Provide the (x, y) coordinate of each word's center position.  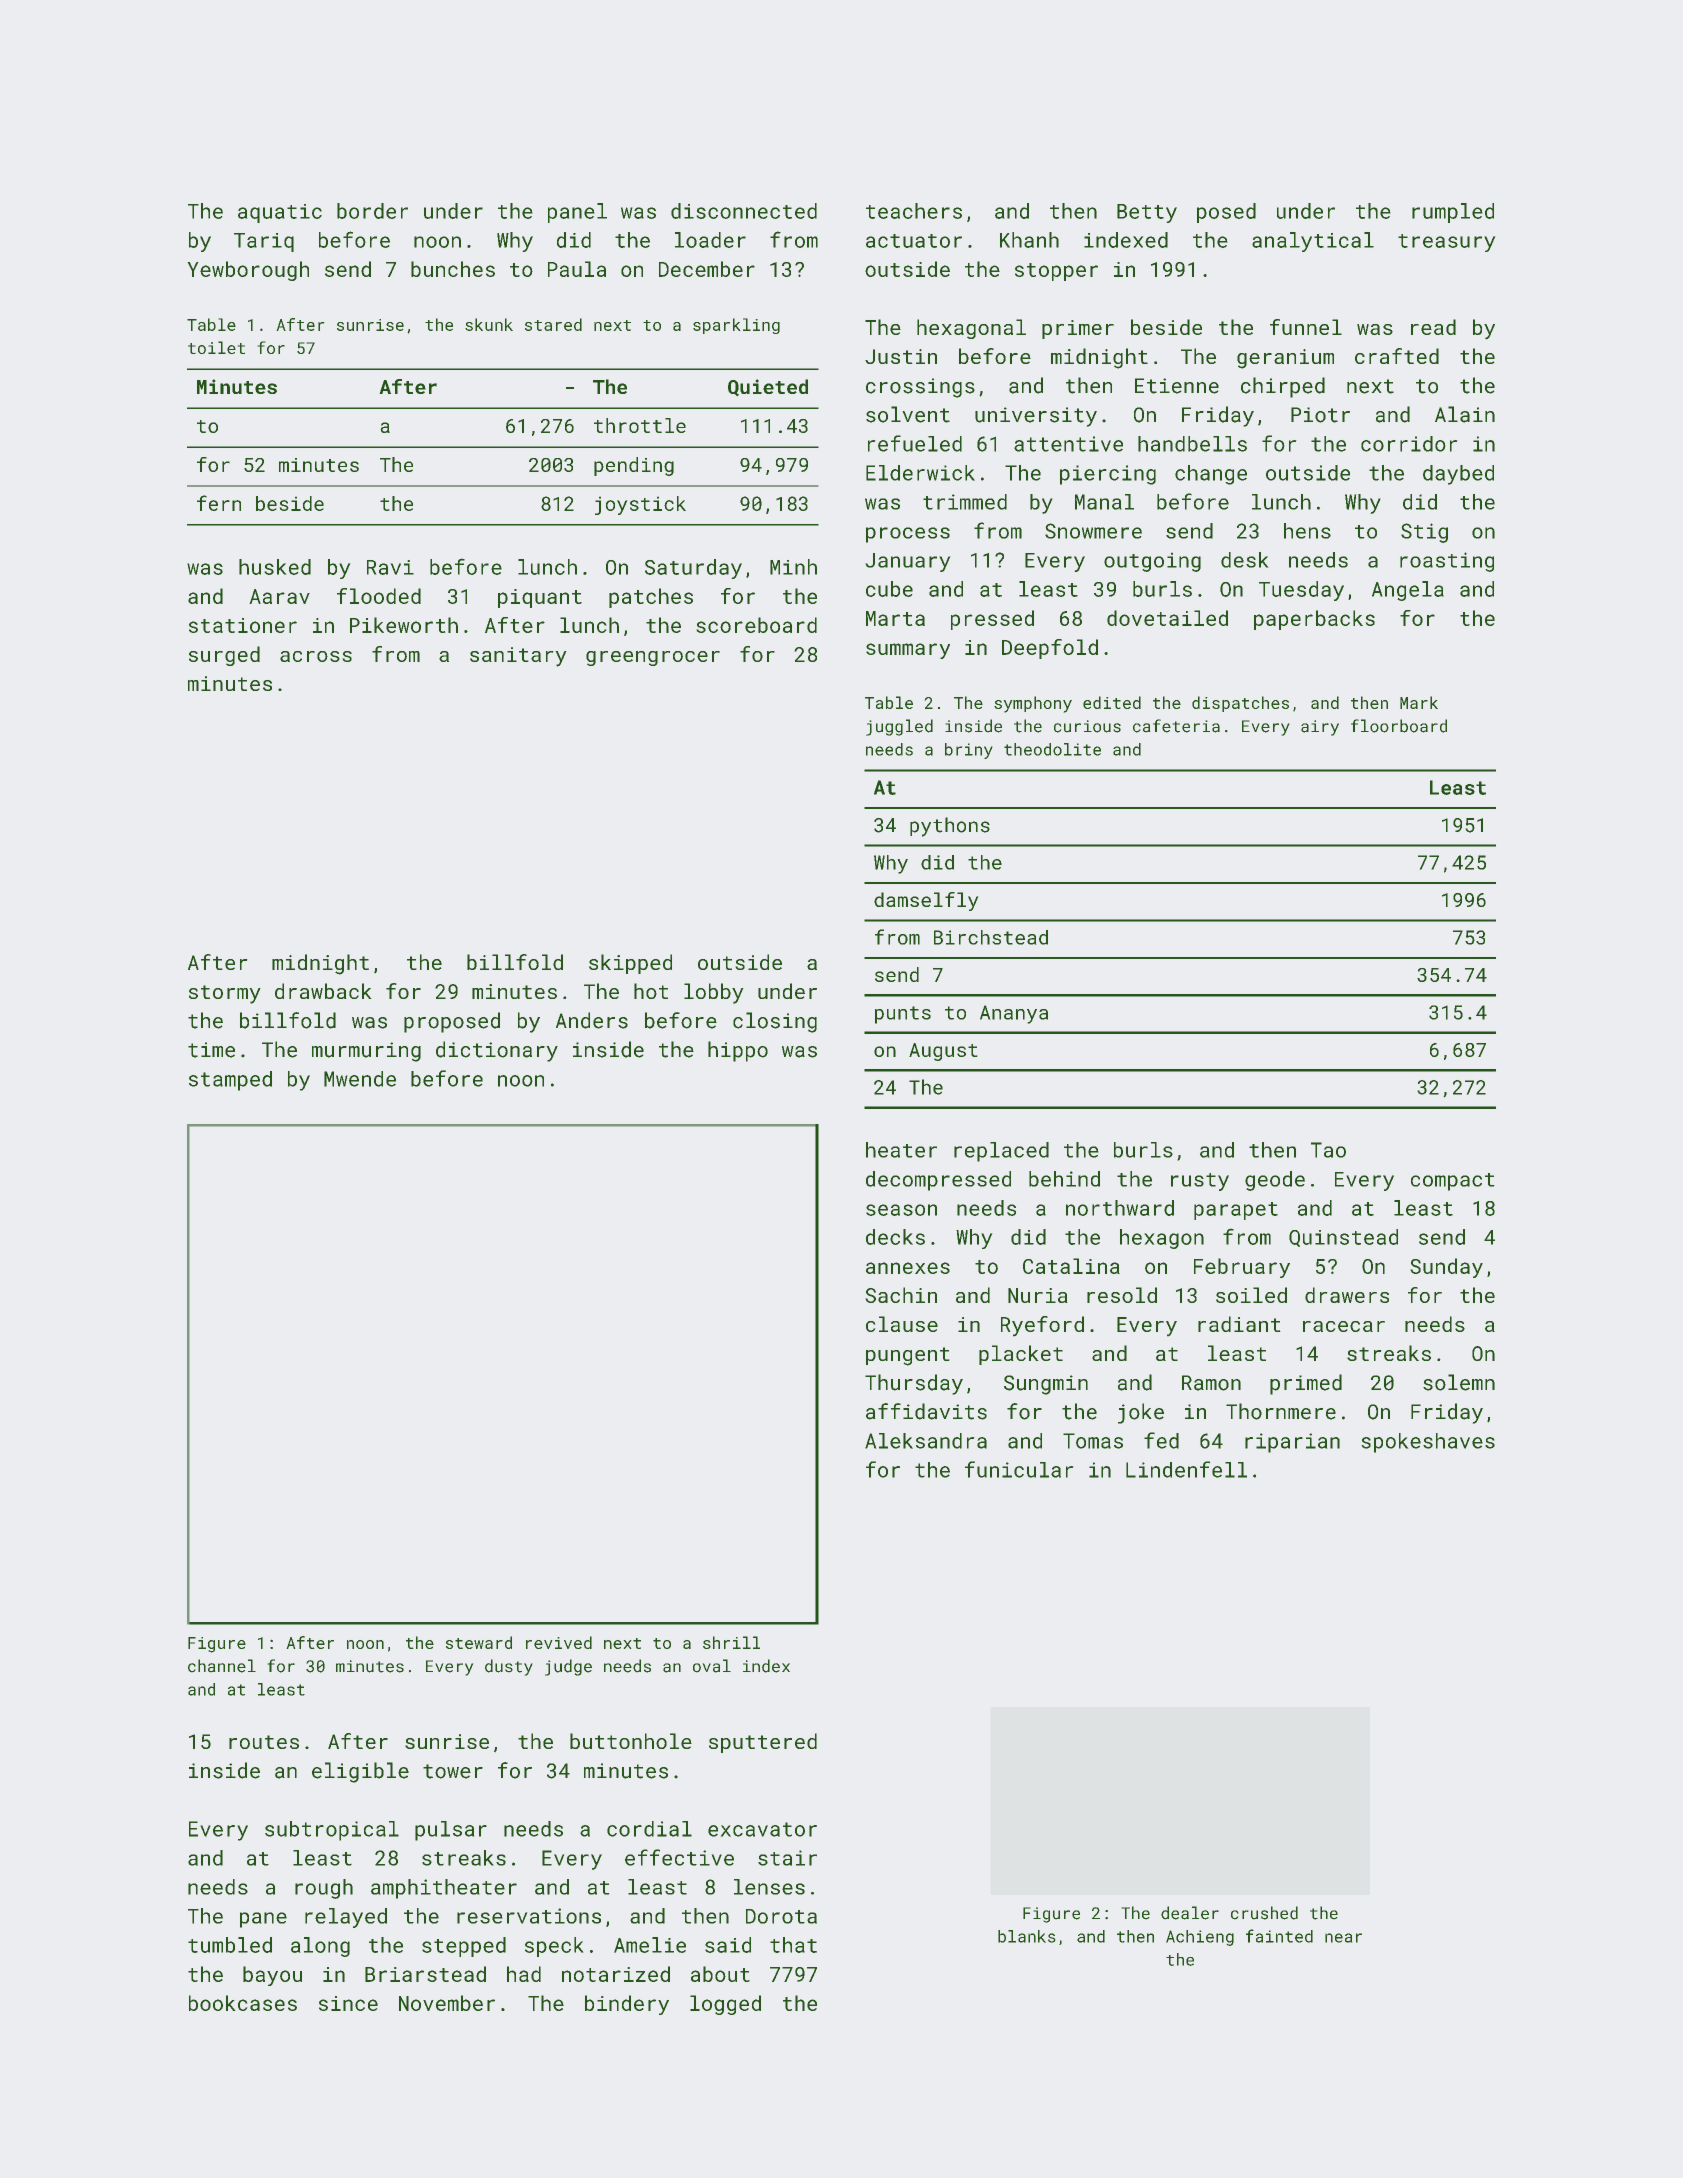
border (372, 211)
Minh (793, 567)
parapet (1236, 1211)
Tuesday (1301, 591)
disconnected (744, 211)
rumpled (1453, 213)
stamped (230, 1081)
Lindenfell (1186, 1469)
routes (264, 1742)
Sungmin (1046, 1385)
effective (679, 1857)
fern (219, 503)
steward (479, 1642)
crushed (1264, 1913)
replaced (1001, 1152)
